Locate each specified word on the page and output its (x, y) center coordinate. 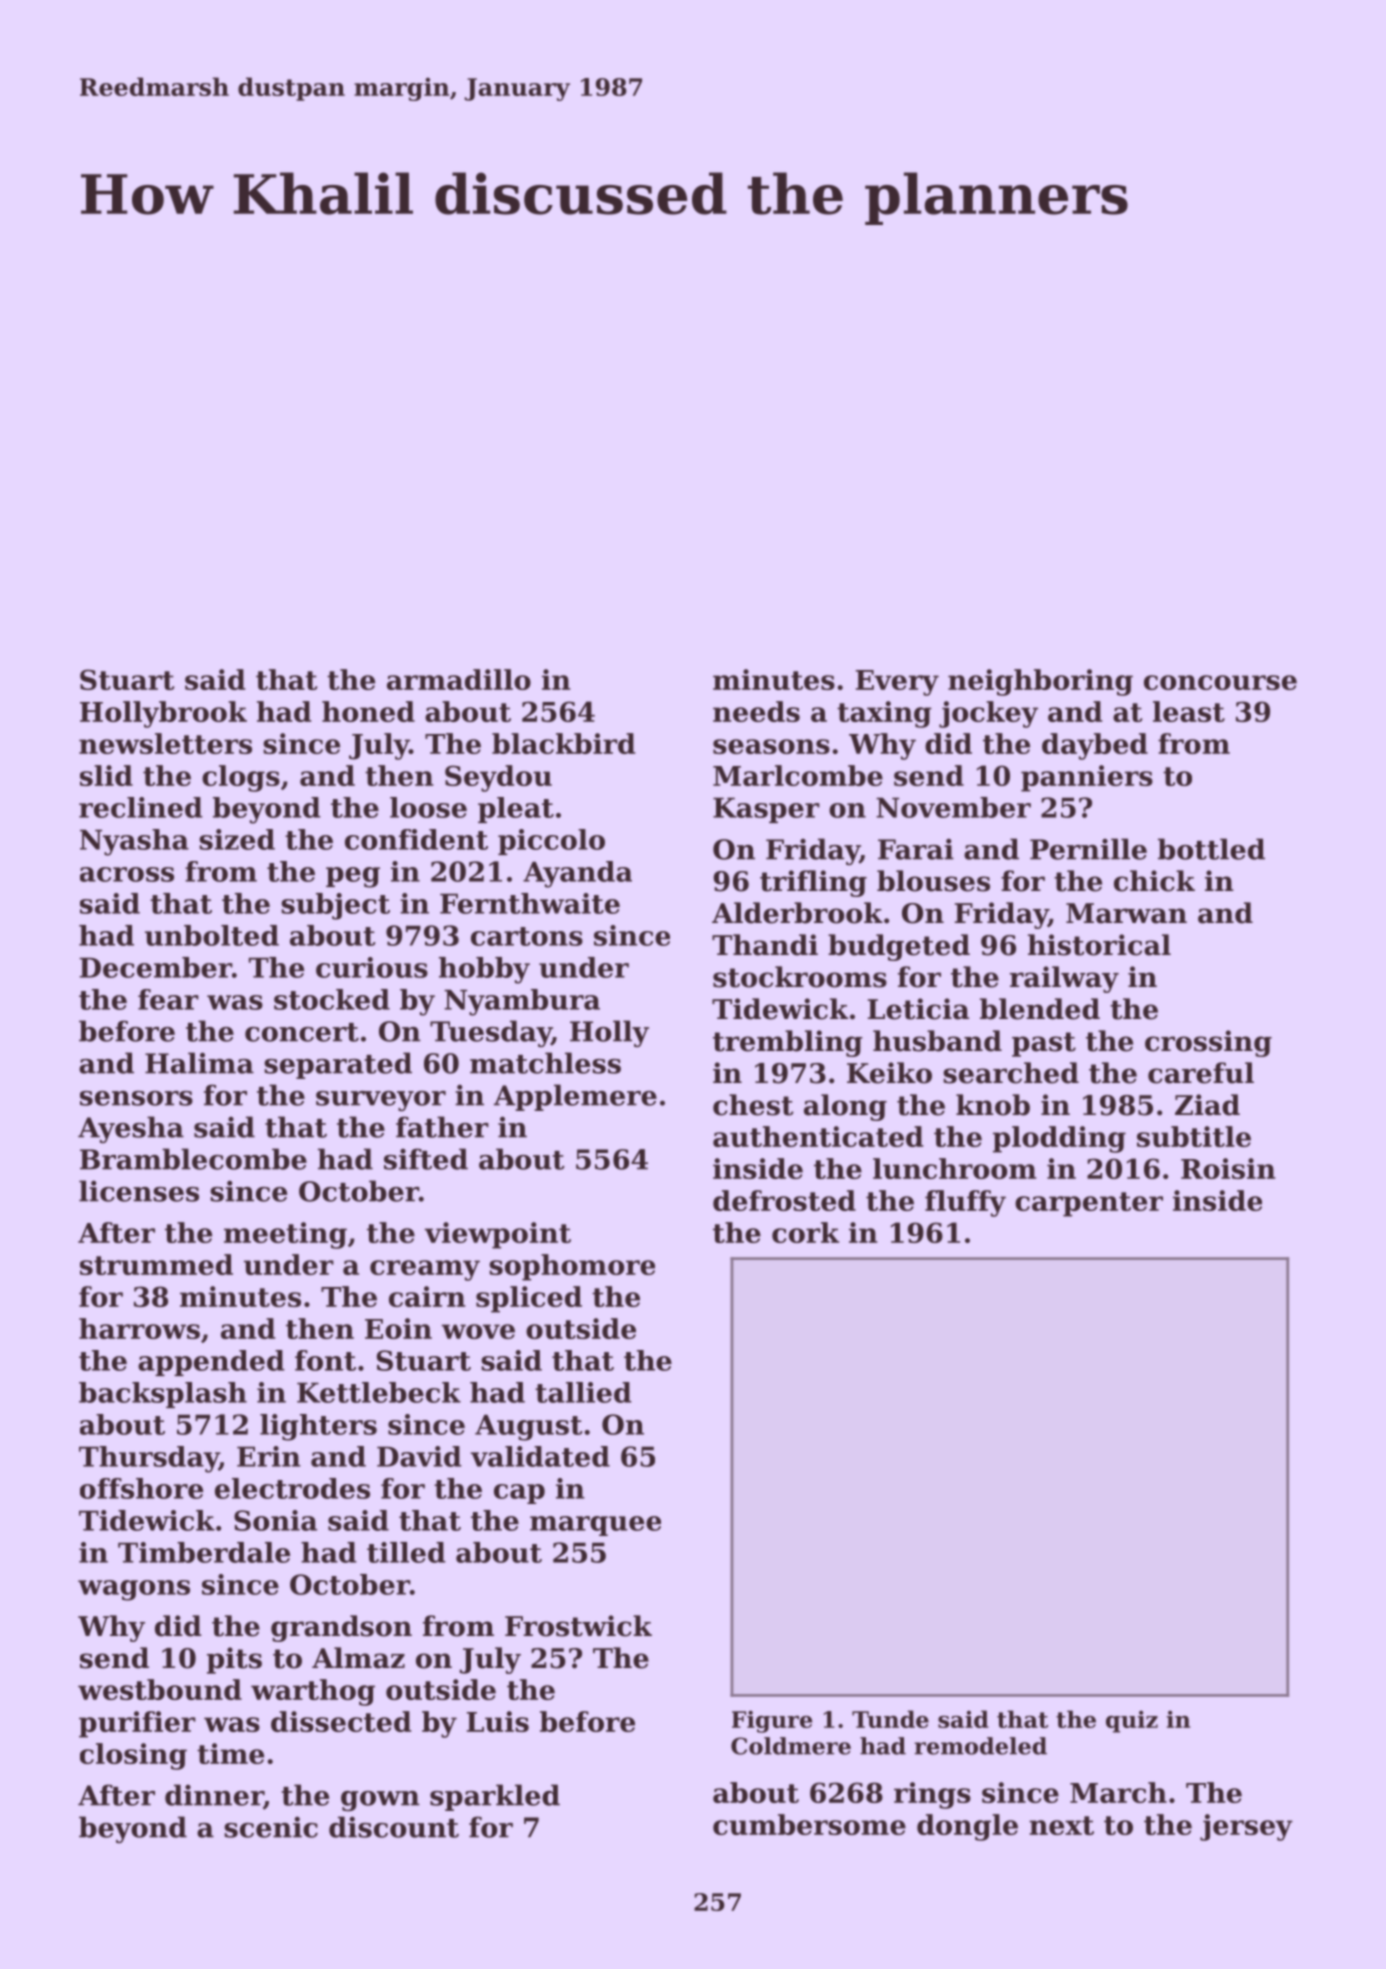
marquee (595, 1526)
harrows (139, 1328)
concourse (1220, 682)
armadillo (459, 679)
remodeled (980, 1746)
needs (756, 711)
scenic (271, 1827)
